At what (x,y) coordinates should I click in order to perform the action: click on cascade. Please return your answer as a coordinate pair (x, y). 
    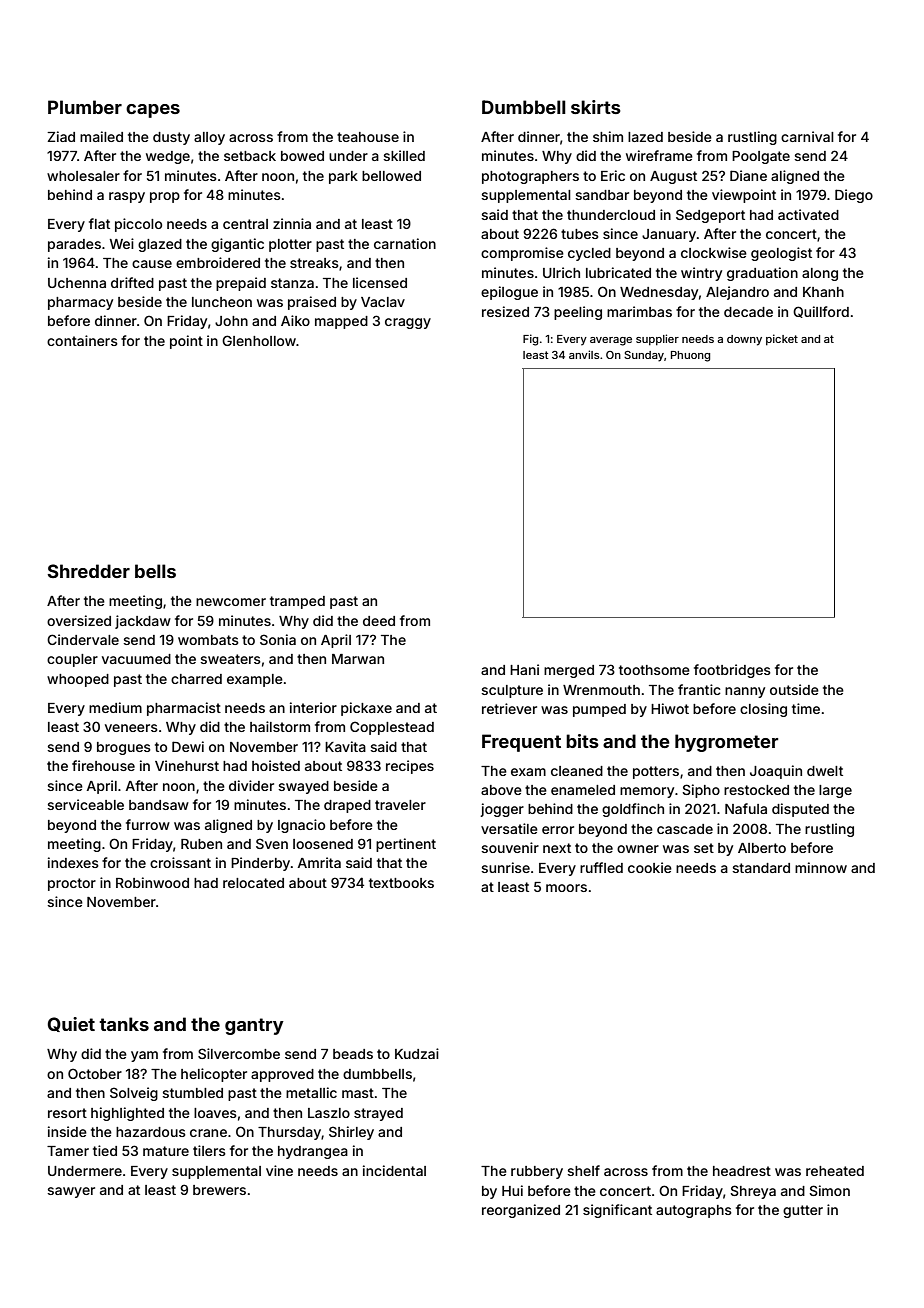
    Looking at the image, I should click on (685, 829).
